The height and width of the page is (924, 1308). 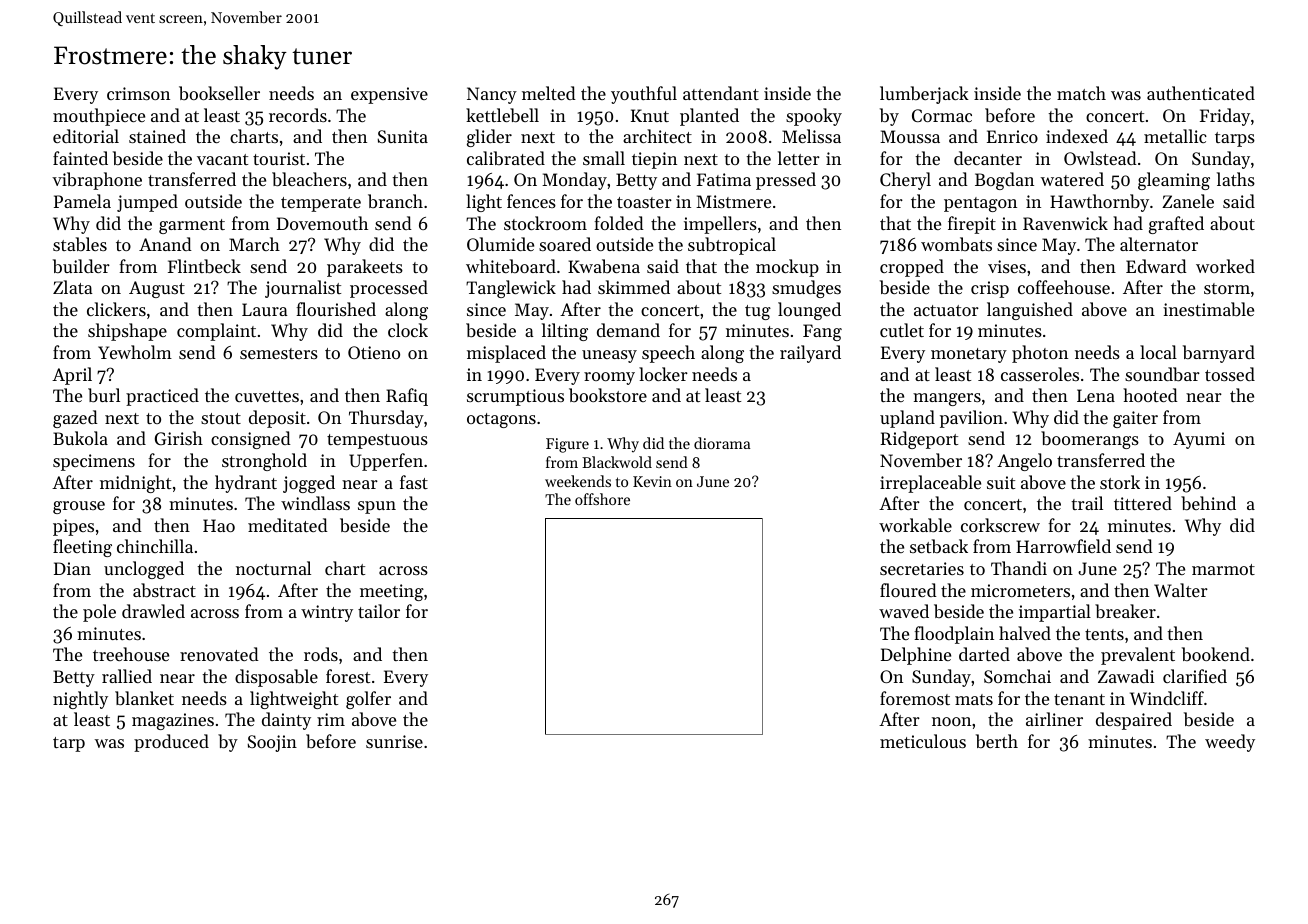 What do you see at coordinates (273, 568) in the page?
I see `nocturnal` at bounding box center [273, 568].
